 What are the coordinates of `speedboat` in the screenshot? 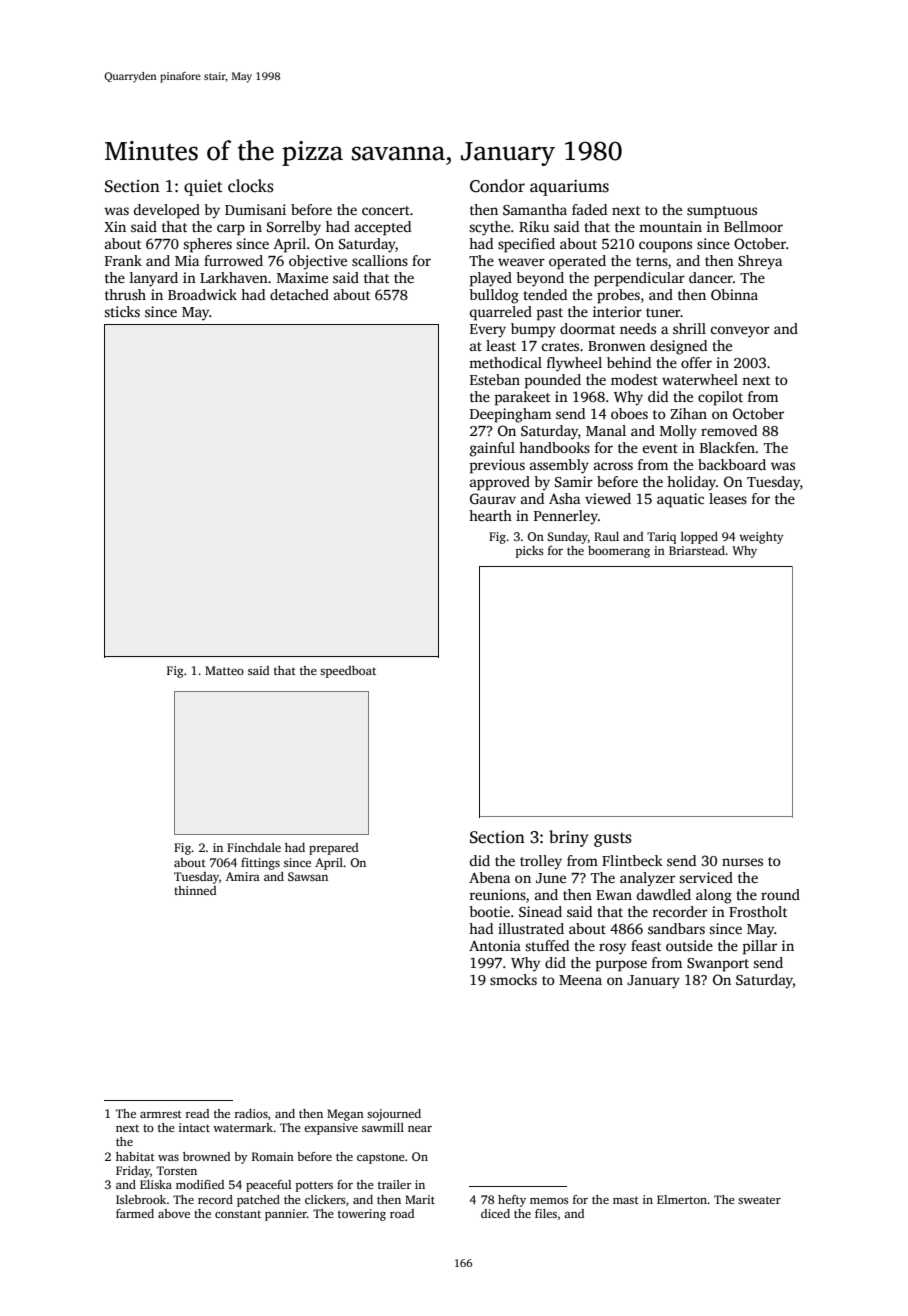 It's located at (348, 671).
